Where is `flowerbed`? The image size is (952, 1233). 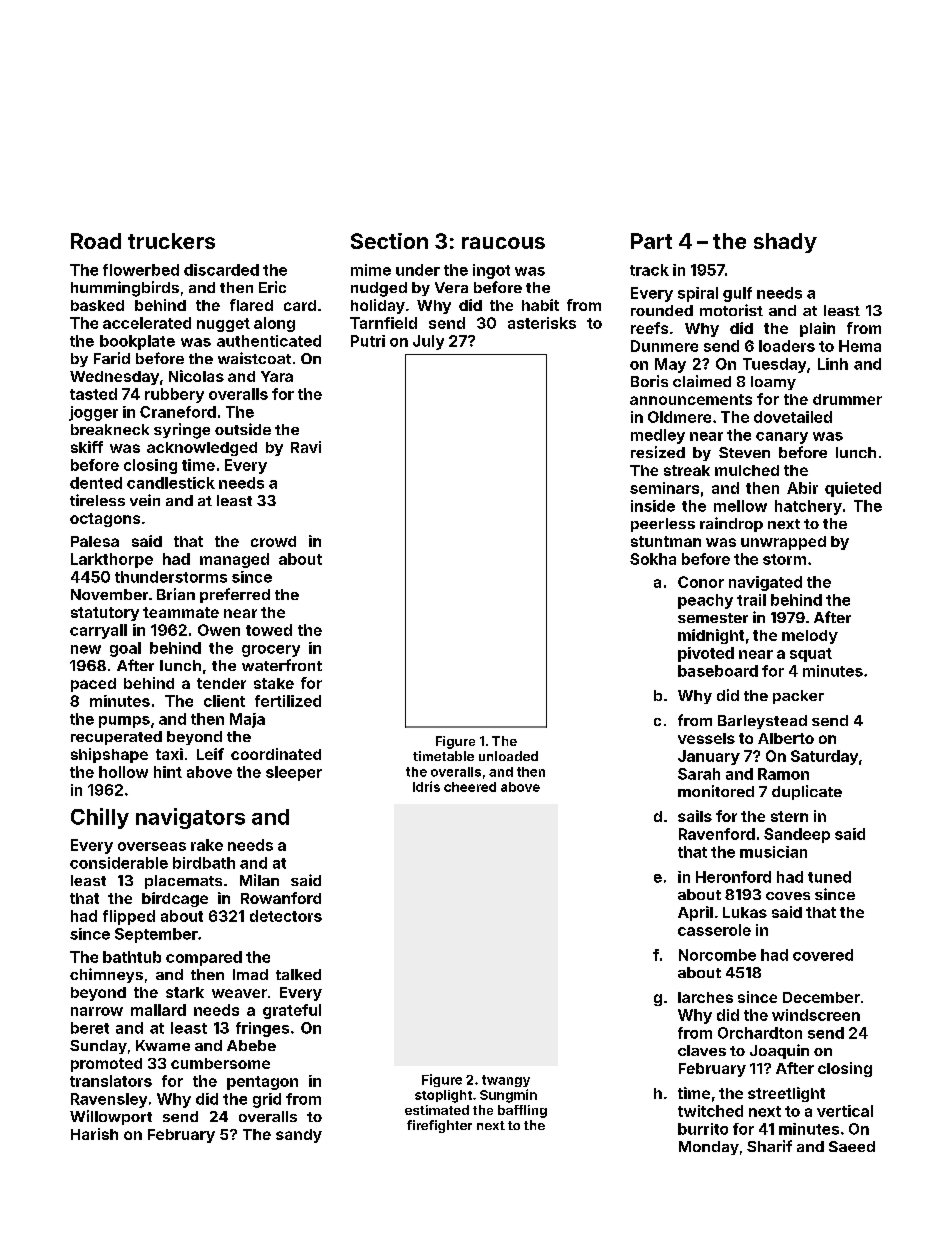
flowerbed is located at coordinates (141, 270).
